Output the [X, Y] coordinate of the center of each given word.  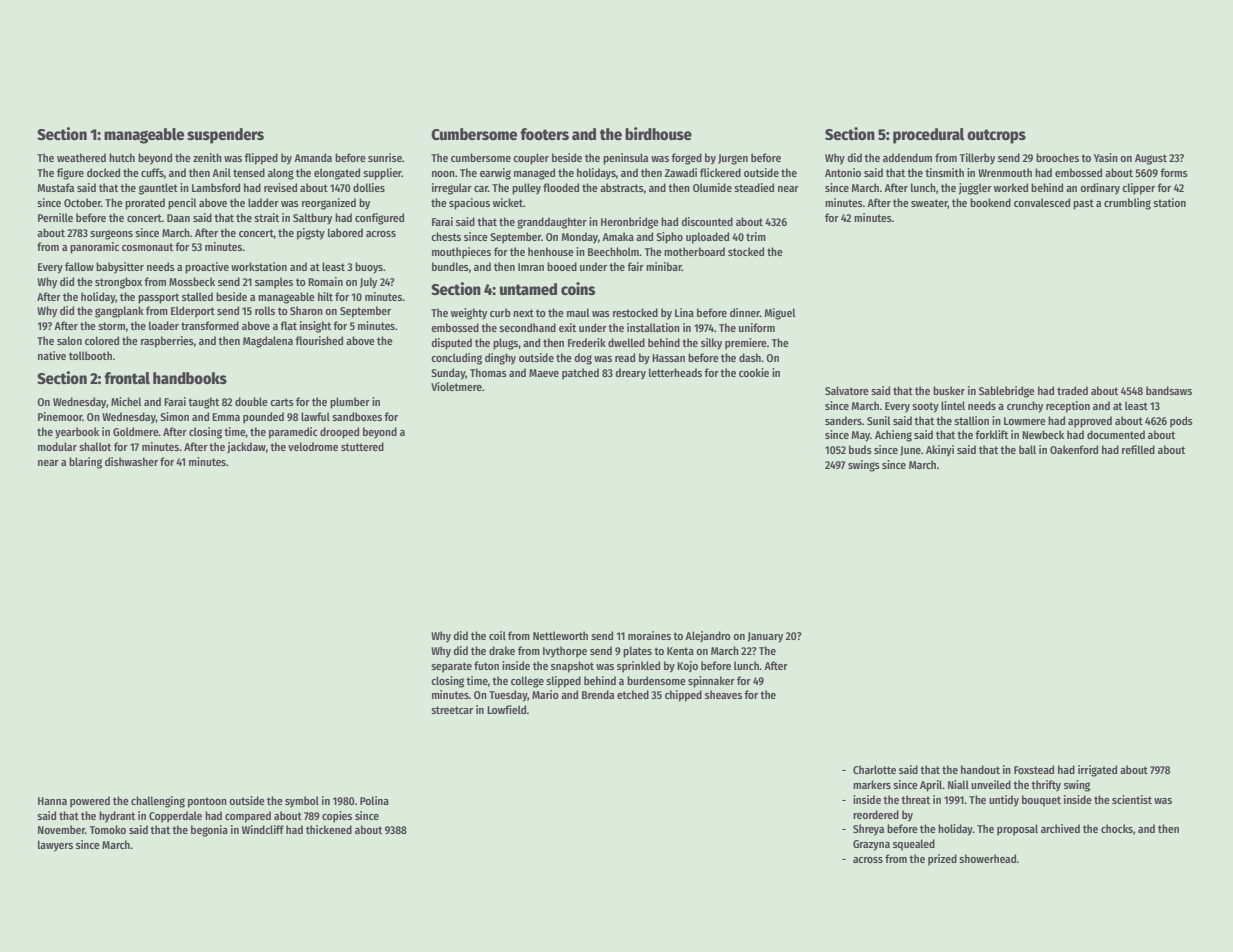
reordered [876, 814]
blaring [85, 463]
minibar [664, 266]
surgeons [111, 235]
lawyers [55, 846]
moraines [649, 635]
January [765, 637]
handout [980, 769]
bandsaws [1169, 390]
